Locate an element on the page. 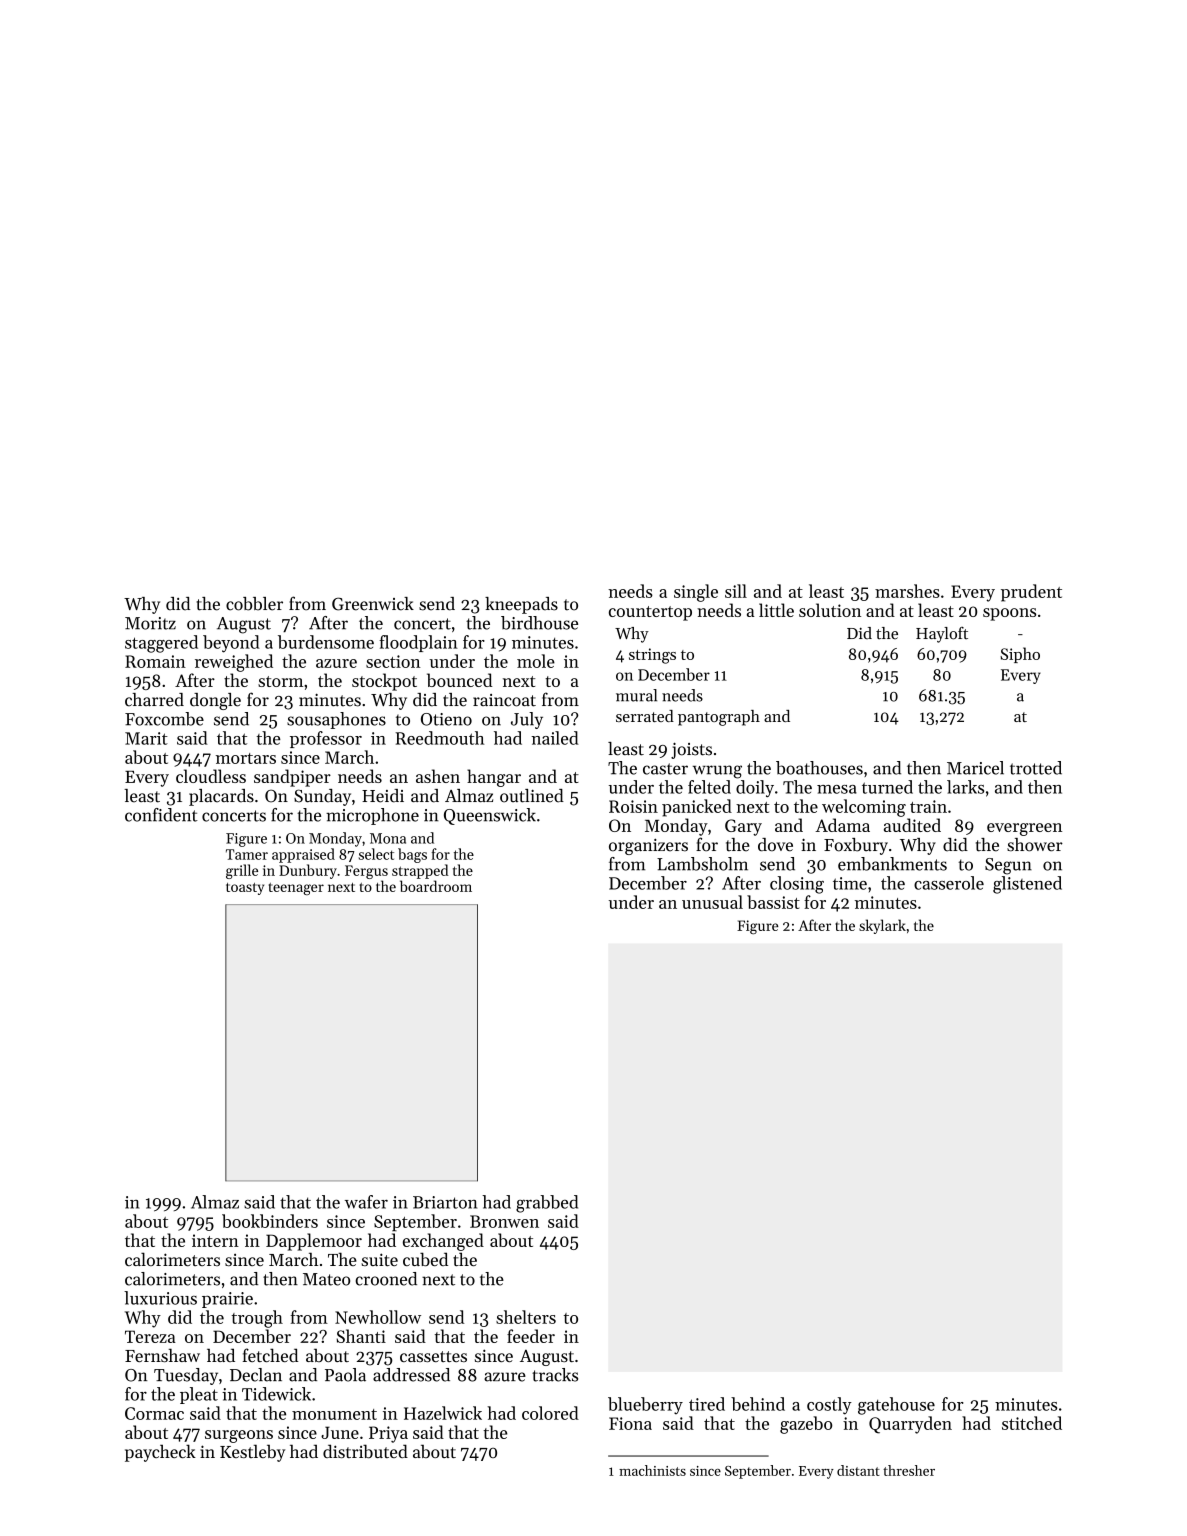  gatehouse is located at coordinates (896, 1406).
